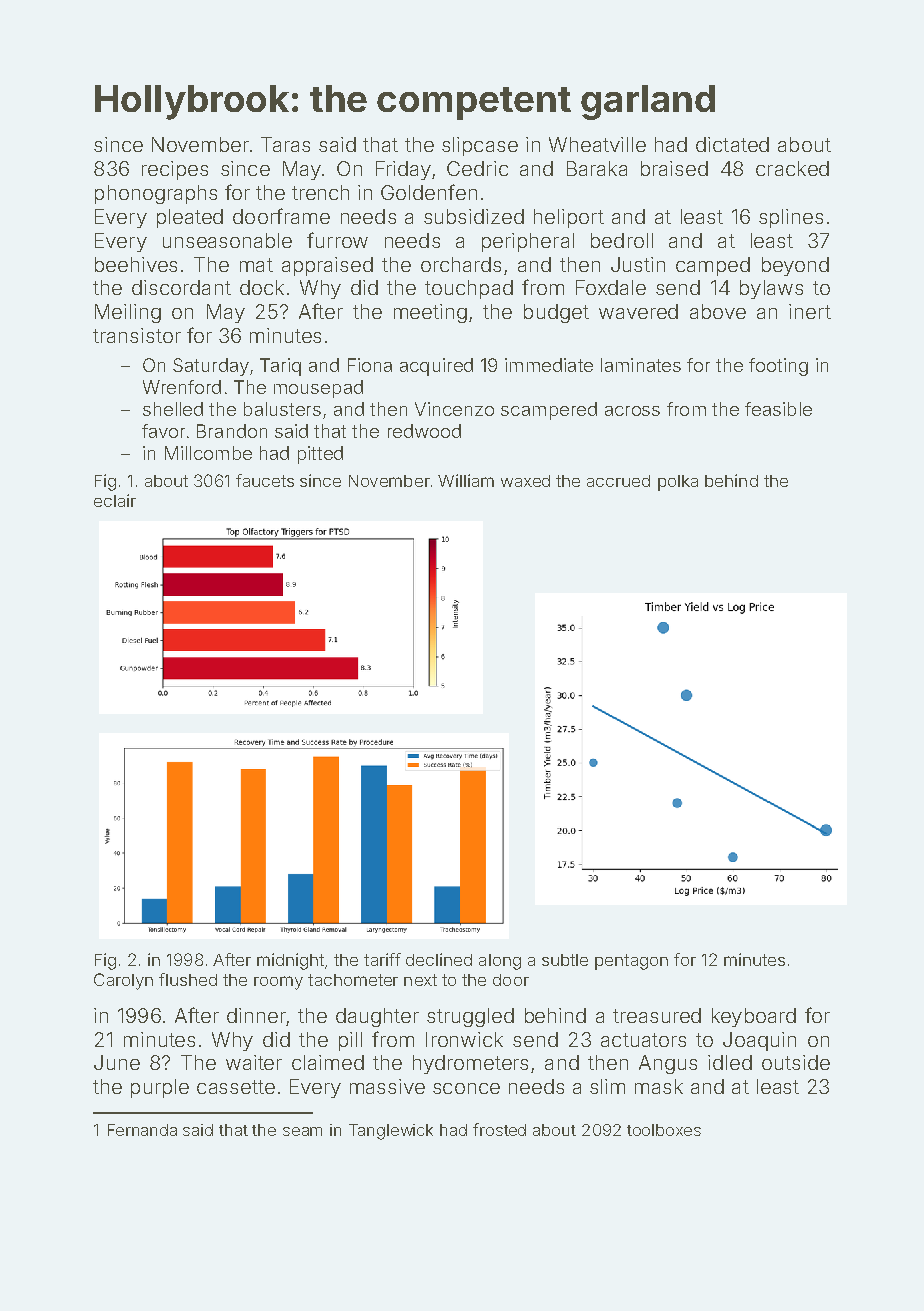 The height and width of the screenshot is (1311, 924). What do you see at coordinates (678, 483) in the screenshot?
I see `polka` at bounding box center [678, 483].
